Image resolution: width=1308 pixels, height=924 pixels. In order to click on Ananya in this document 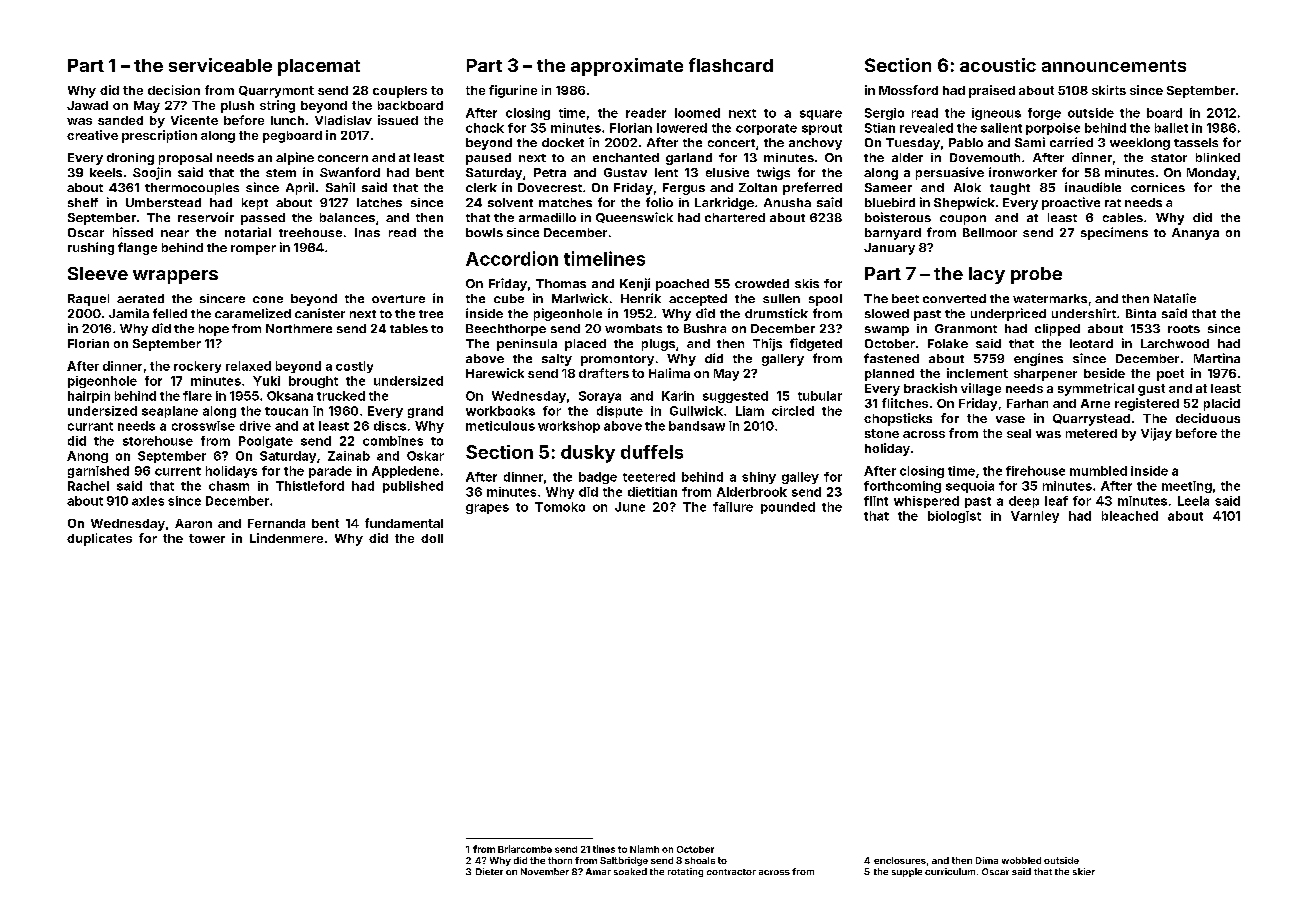, I will do `click(1195, 234)`.
